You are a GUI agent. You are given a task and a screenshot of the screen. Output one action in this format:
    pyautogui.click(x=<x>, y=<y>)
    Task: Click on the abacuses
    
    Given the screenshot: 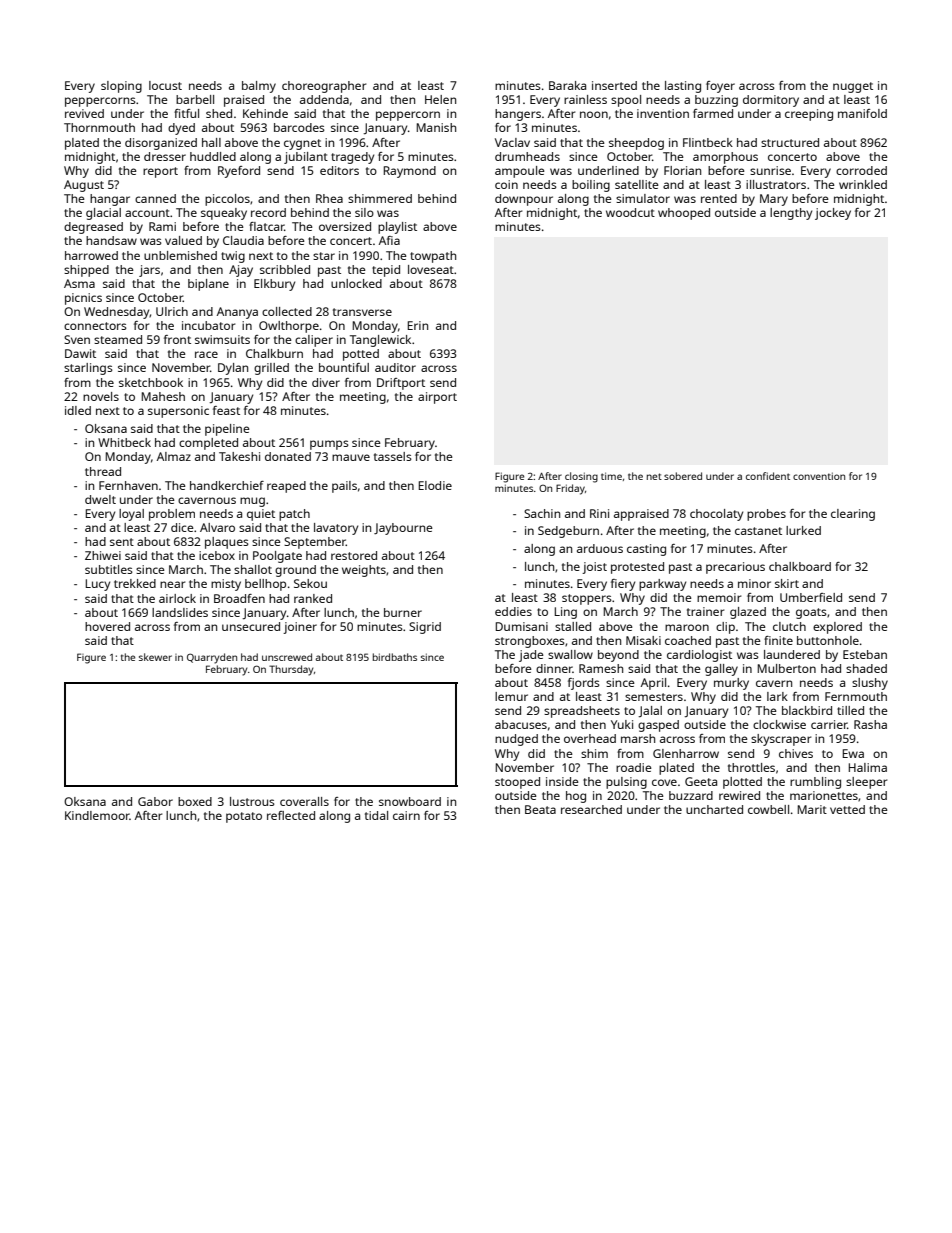 What is the action you would take?
    pyautogui.click(x=521, y=724)
